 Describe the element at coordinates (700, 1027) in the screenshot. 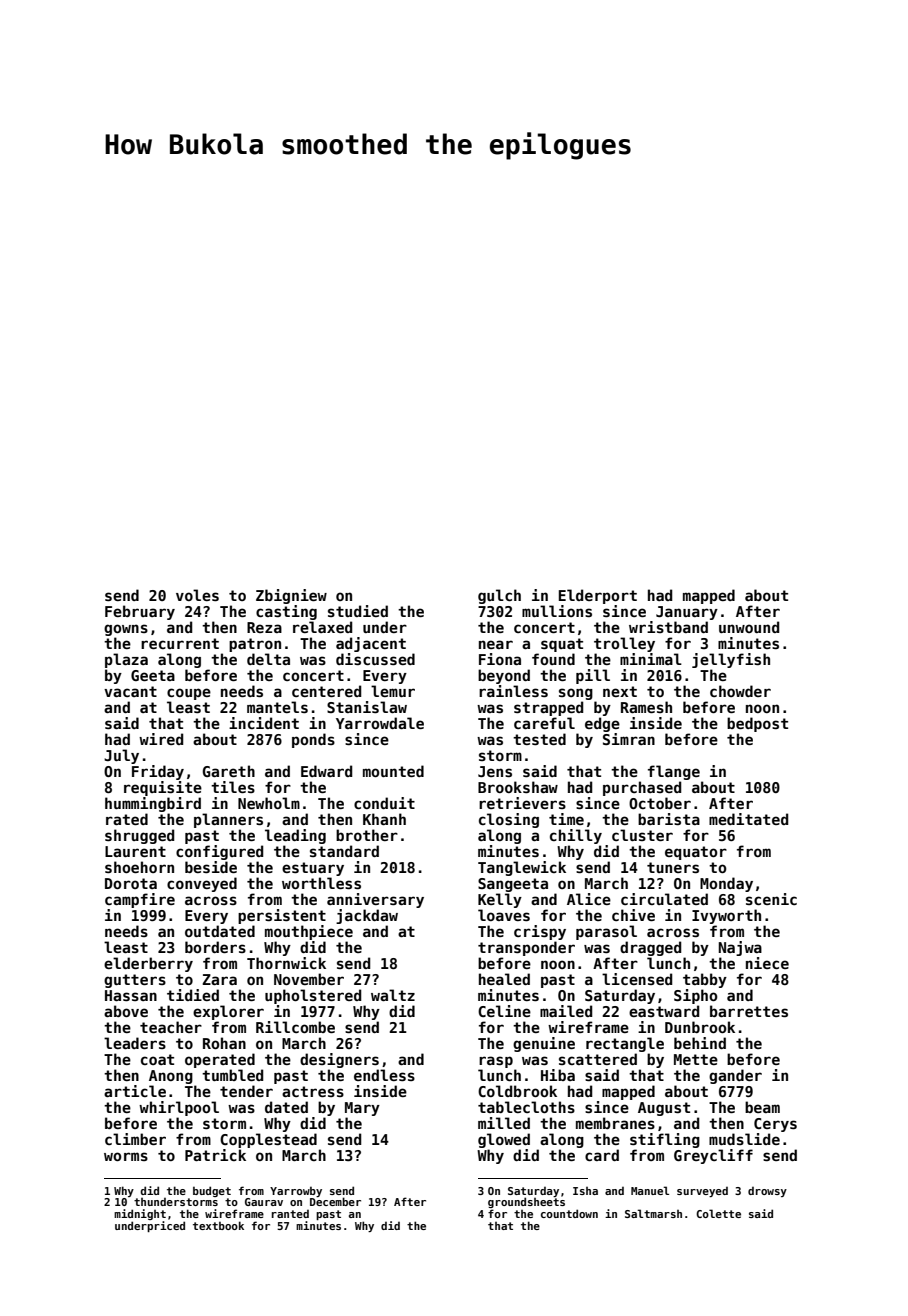

I see `Dunbrook` at that location.
